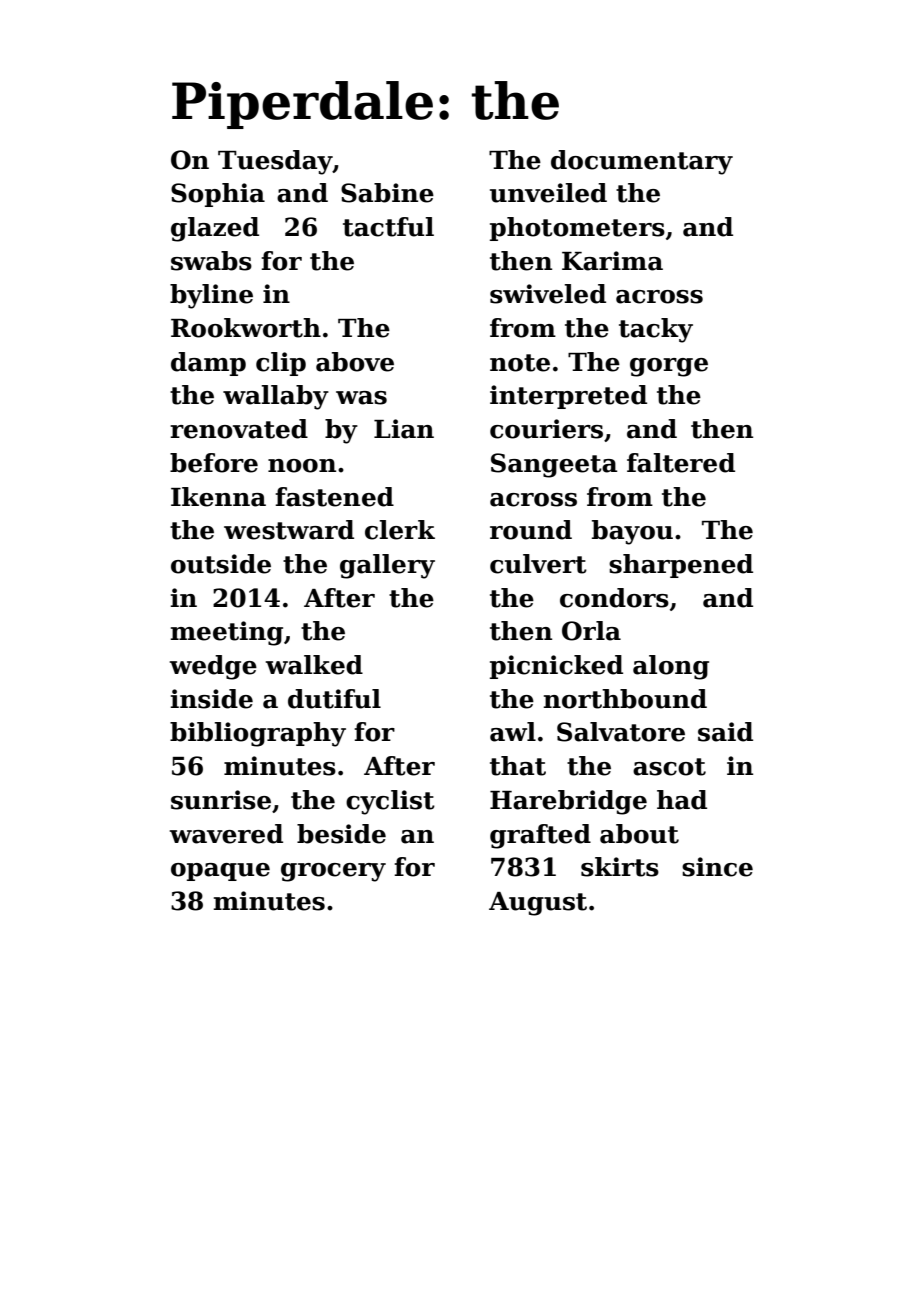 Image resolution: width=924 pixels, height=1311 pixels. Describe the element at coordinates (275, 162) in the page. I see `Tuesday` at that location.
